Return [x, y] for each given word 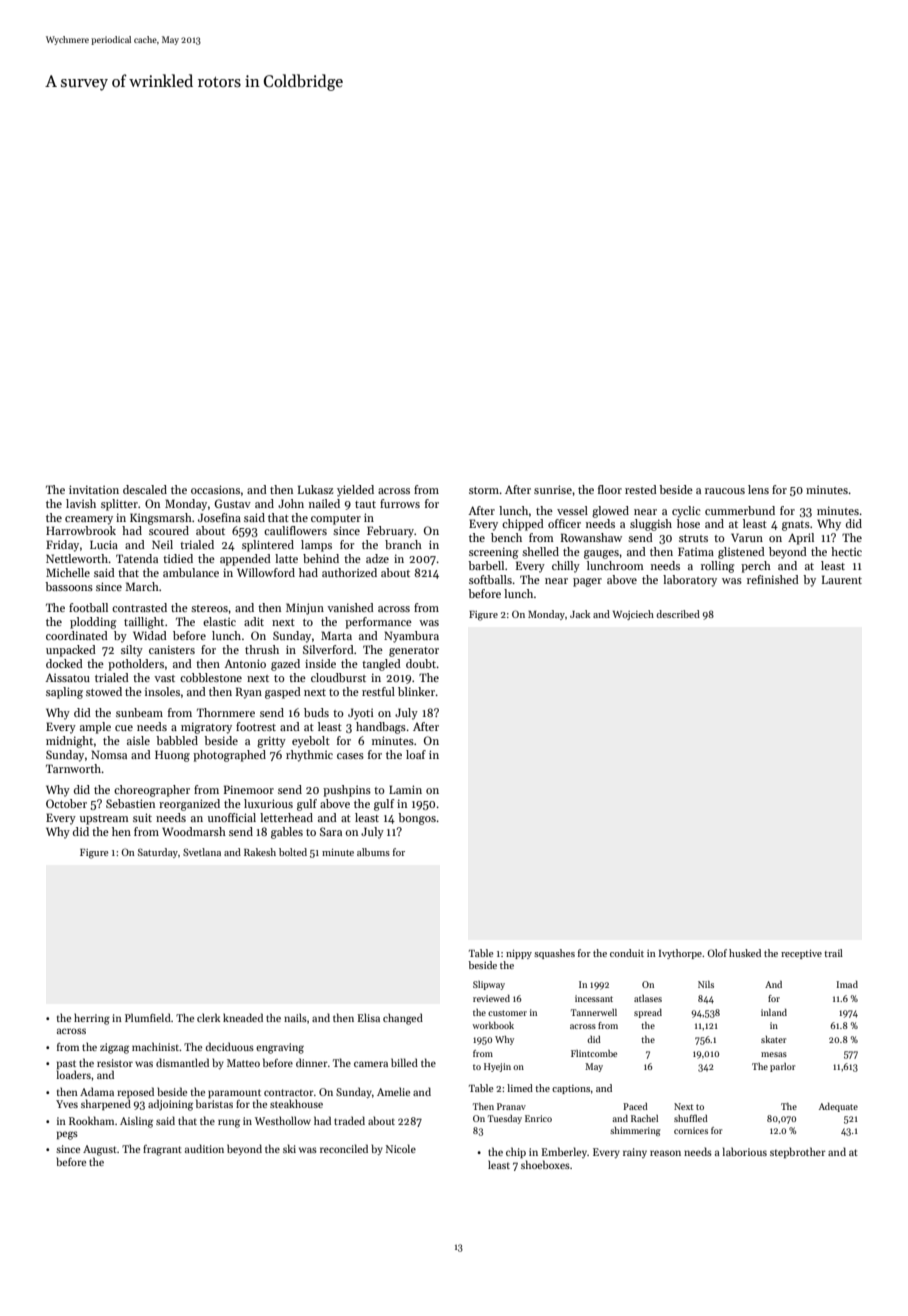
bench [506, 537]
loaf [416, 754]
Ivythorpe [680, 954]
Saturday [158, 853]
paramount [234, 1093]
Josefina [219, 517]
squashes [554, 954]
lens [758, 489]
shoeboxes [545, 1164]
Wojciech [633, 615]
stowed [104, 691]
